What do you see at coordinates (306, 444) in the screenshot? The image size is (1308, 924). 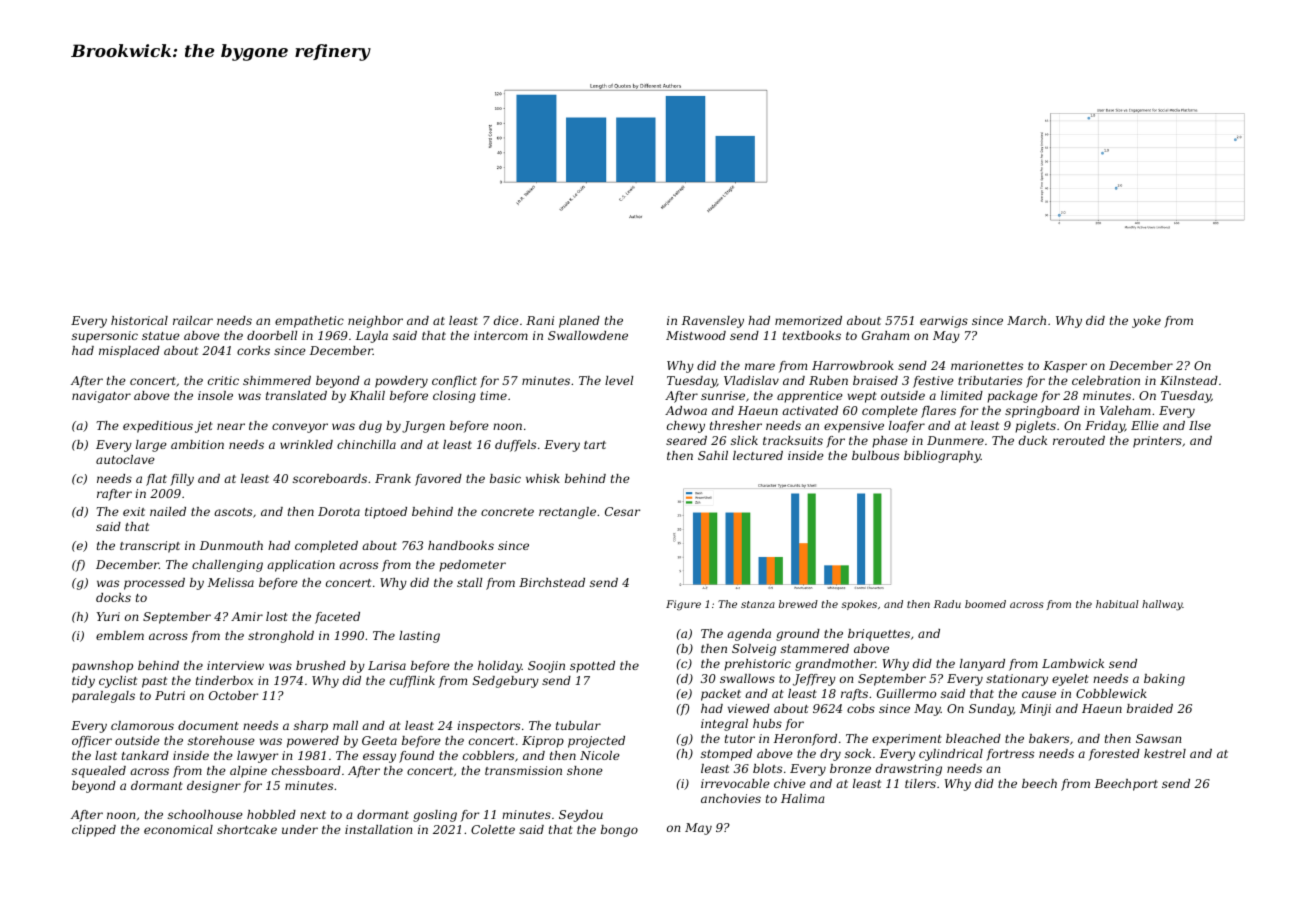 I see `wrinkled` at bounding box center [306, 444].
